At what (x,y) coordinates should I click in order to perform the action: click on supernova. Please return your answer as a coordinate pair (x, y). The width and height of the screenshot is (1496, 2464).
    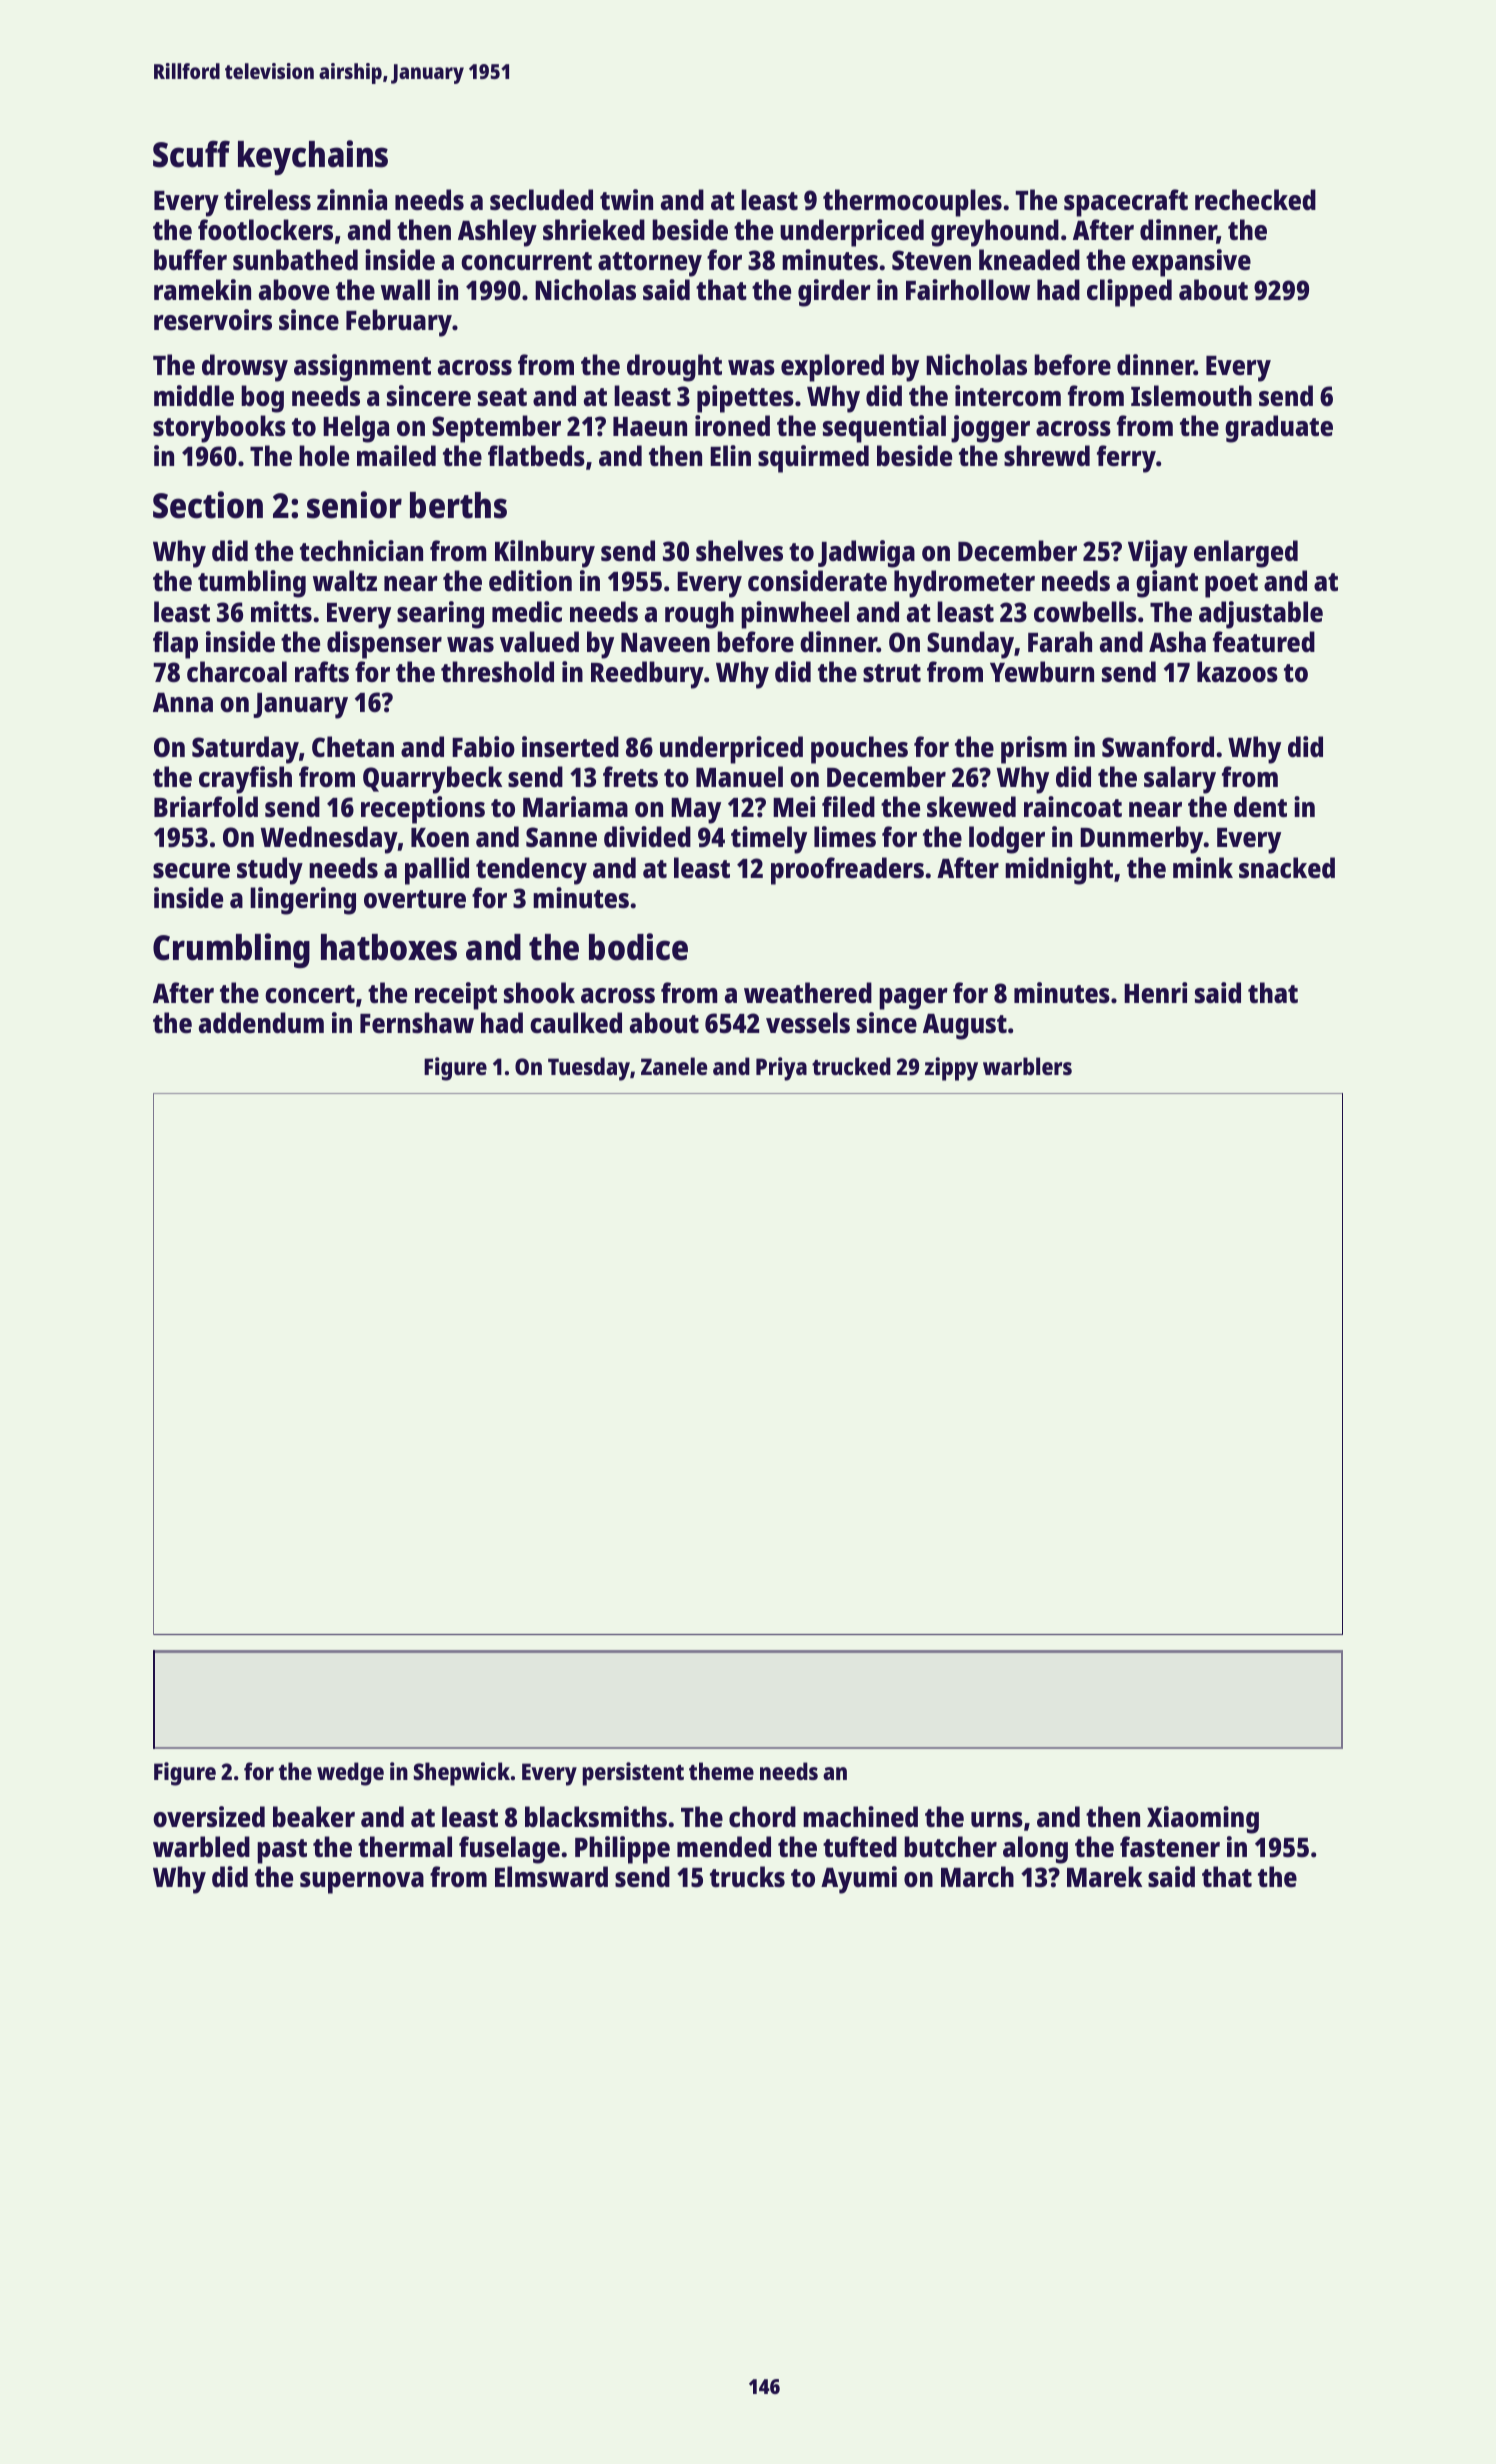
    Looking at the image, I should click on (362, 1883).
